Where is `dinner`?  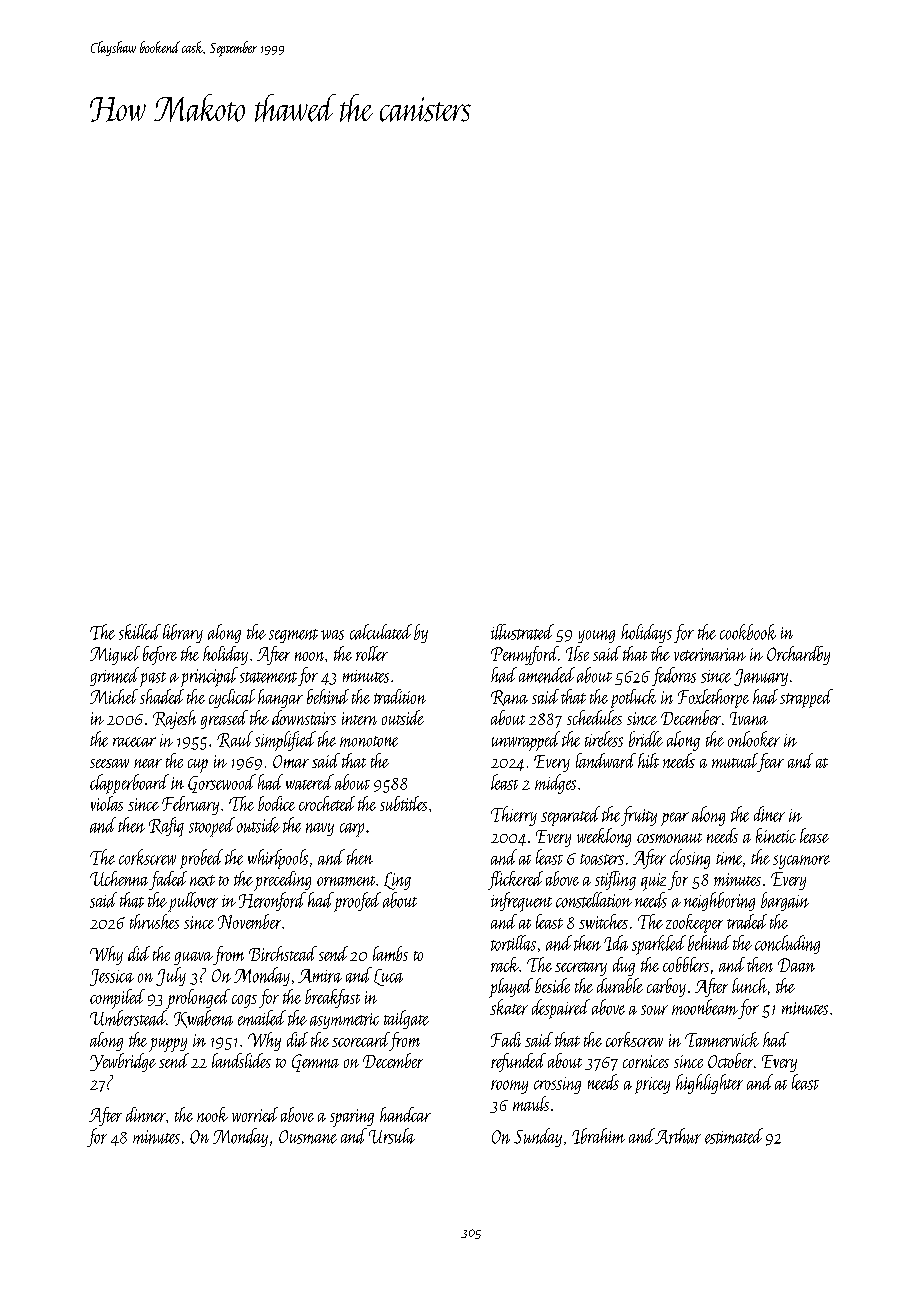 dinner is located at coordinates (146, 1114).
